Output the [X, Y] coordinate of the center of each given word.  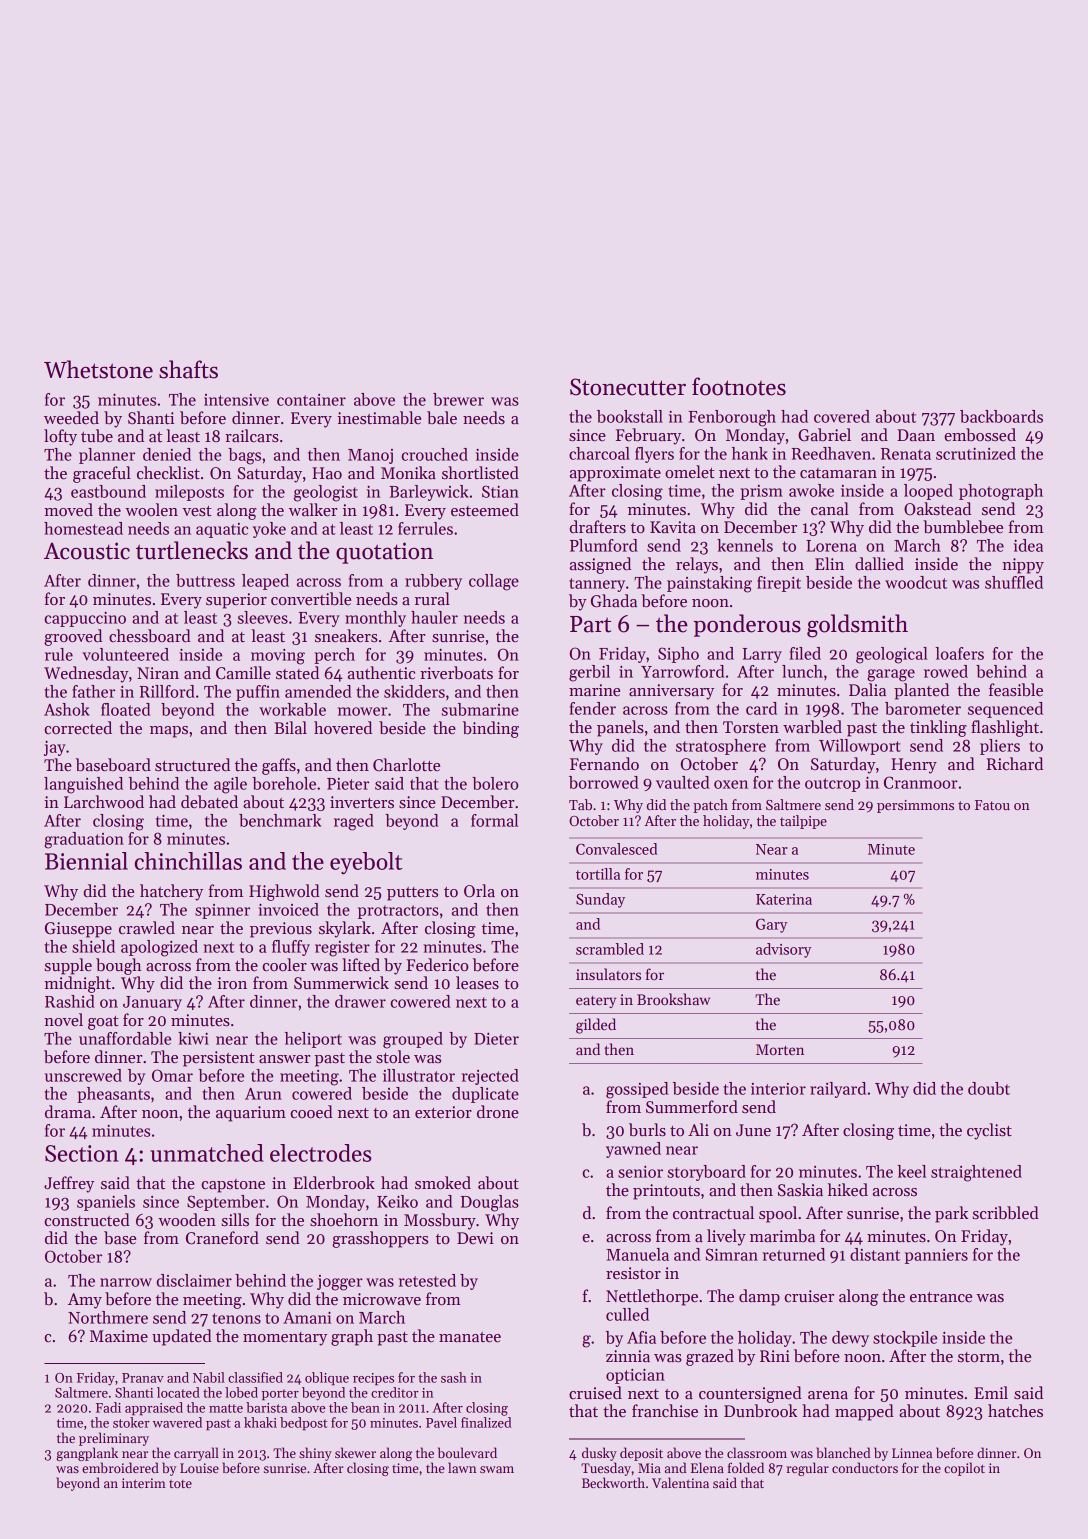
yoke [269, 530]
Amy [85, 1301]
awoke [811, 490]
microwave [382, 1299]
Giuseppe [78, 930]
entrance [941, 1297]
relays [697, 565]
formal [494, 820]
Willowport [860, 747]
